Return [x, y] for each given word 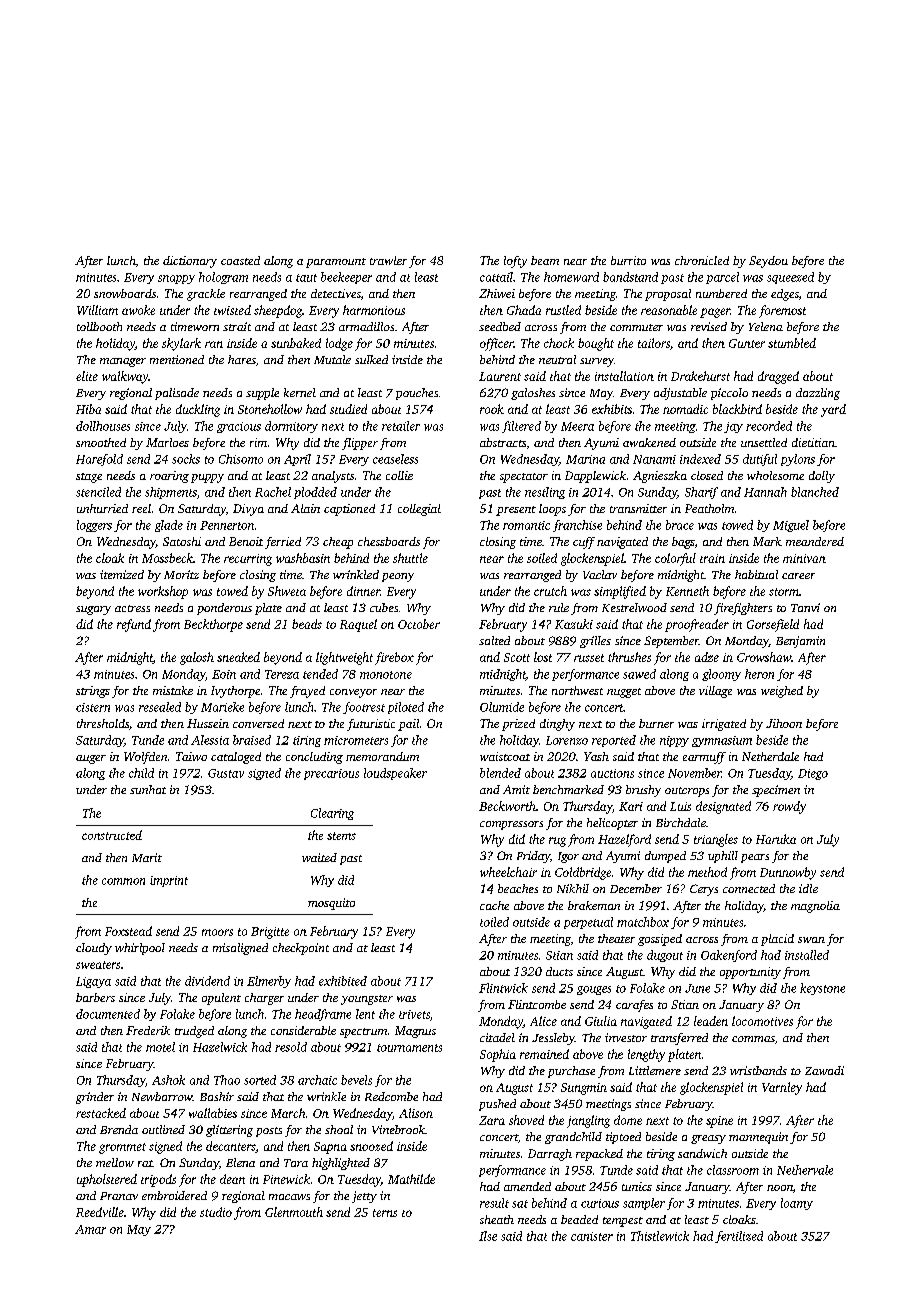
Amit [516, 789]
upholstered [107, 1180]
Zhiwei [497, 293]
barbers [95, 997]
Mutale [332, 359]
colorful [675, 559]
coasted [240, 260]
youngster [367, 1000]
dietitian [813, 442]
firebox [394, 658]
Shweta [287, 591]
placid [777, 940]
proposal [668, 295]
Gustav [226, 773]
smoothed [101, 442]
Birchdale [681, 822]
